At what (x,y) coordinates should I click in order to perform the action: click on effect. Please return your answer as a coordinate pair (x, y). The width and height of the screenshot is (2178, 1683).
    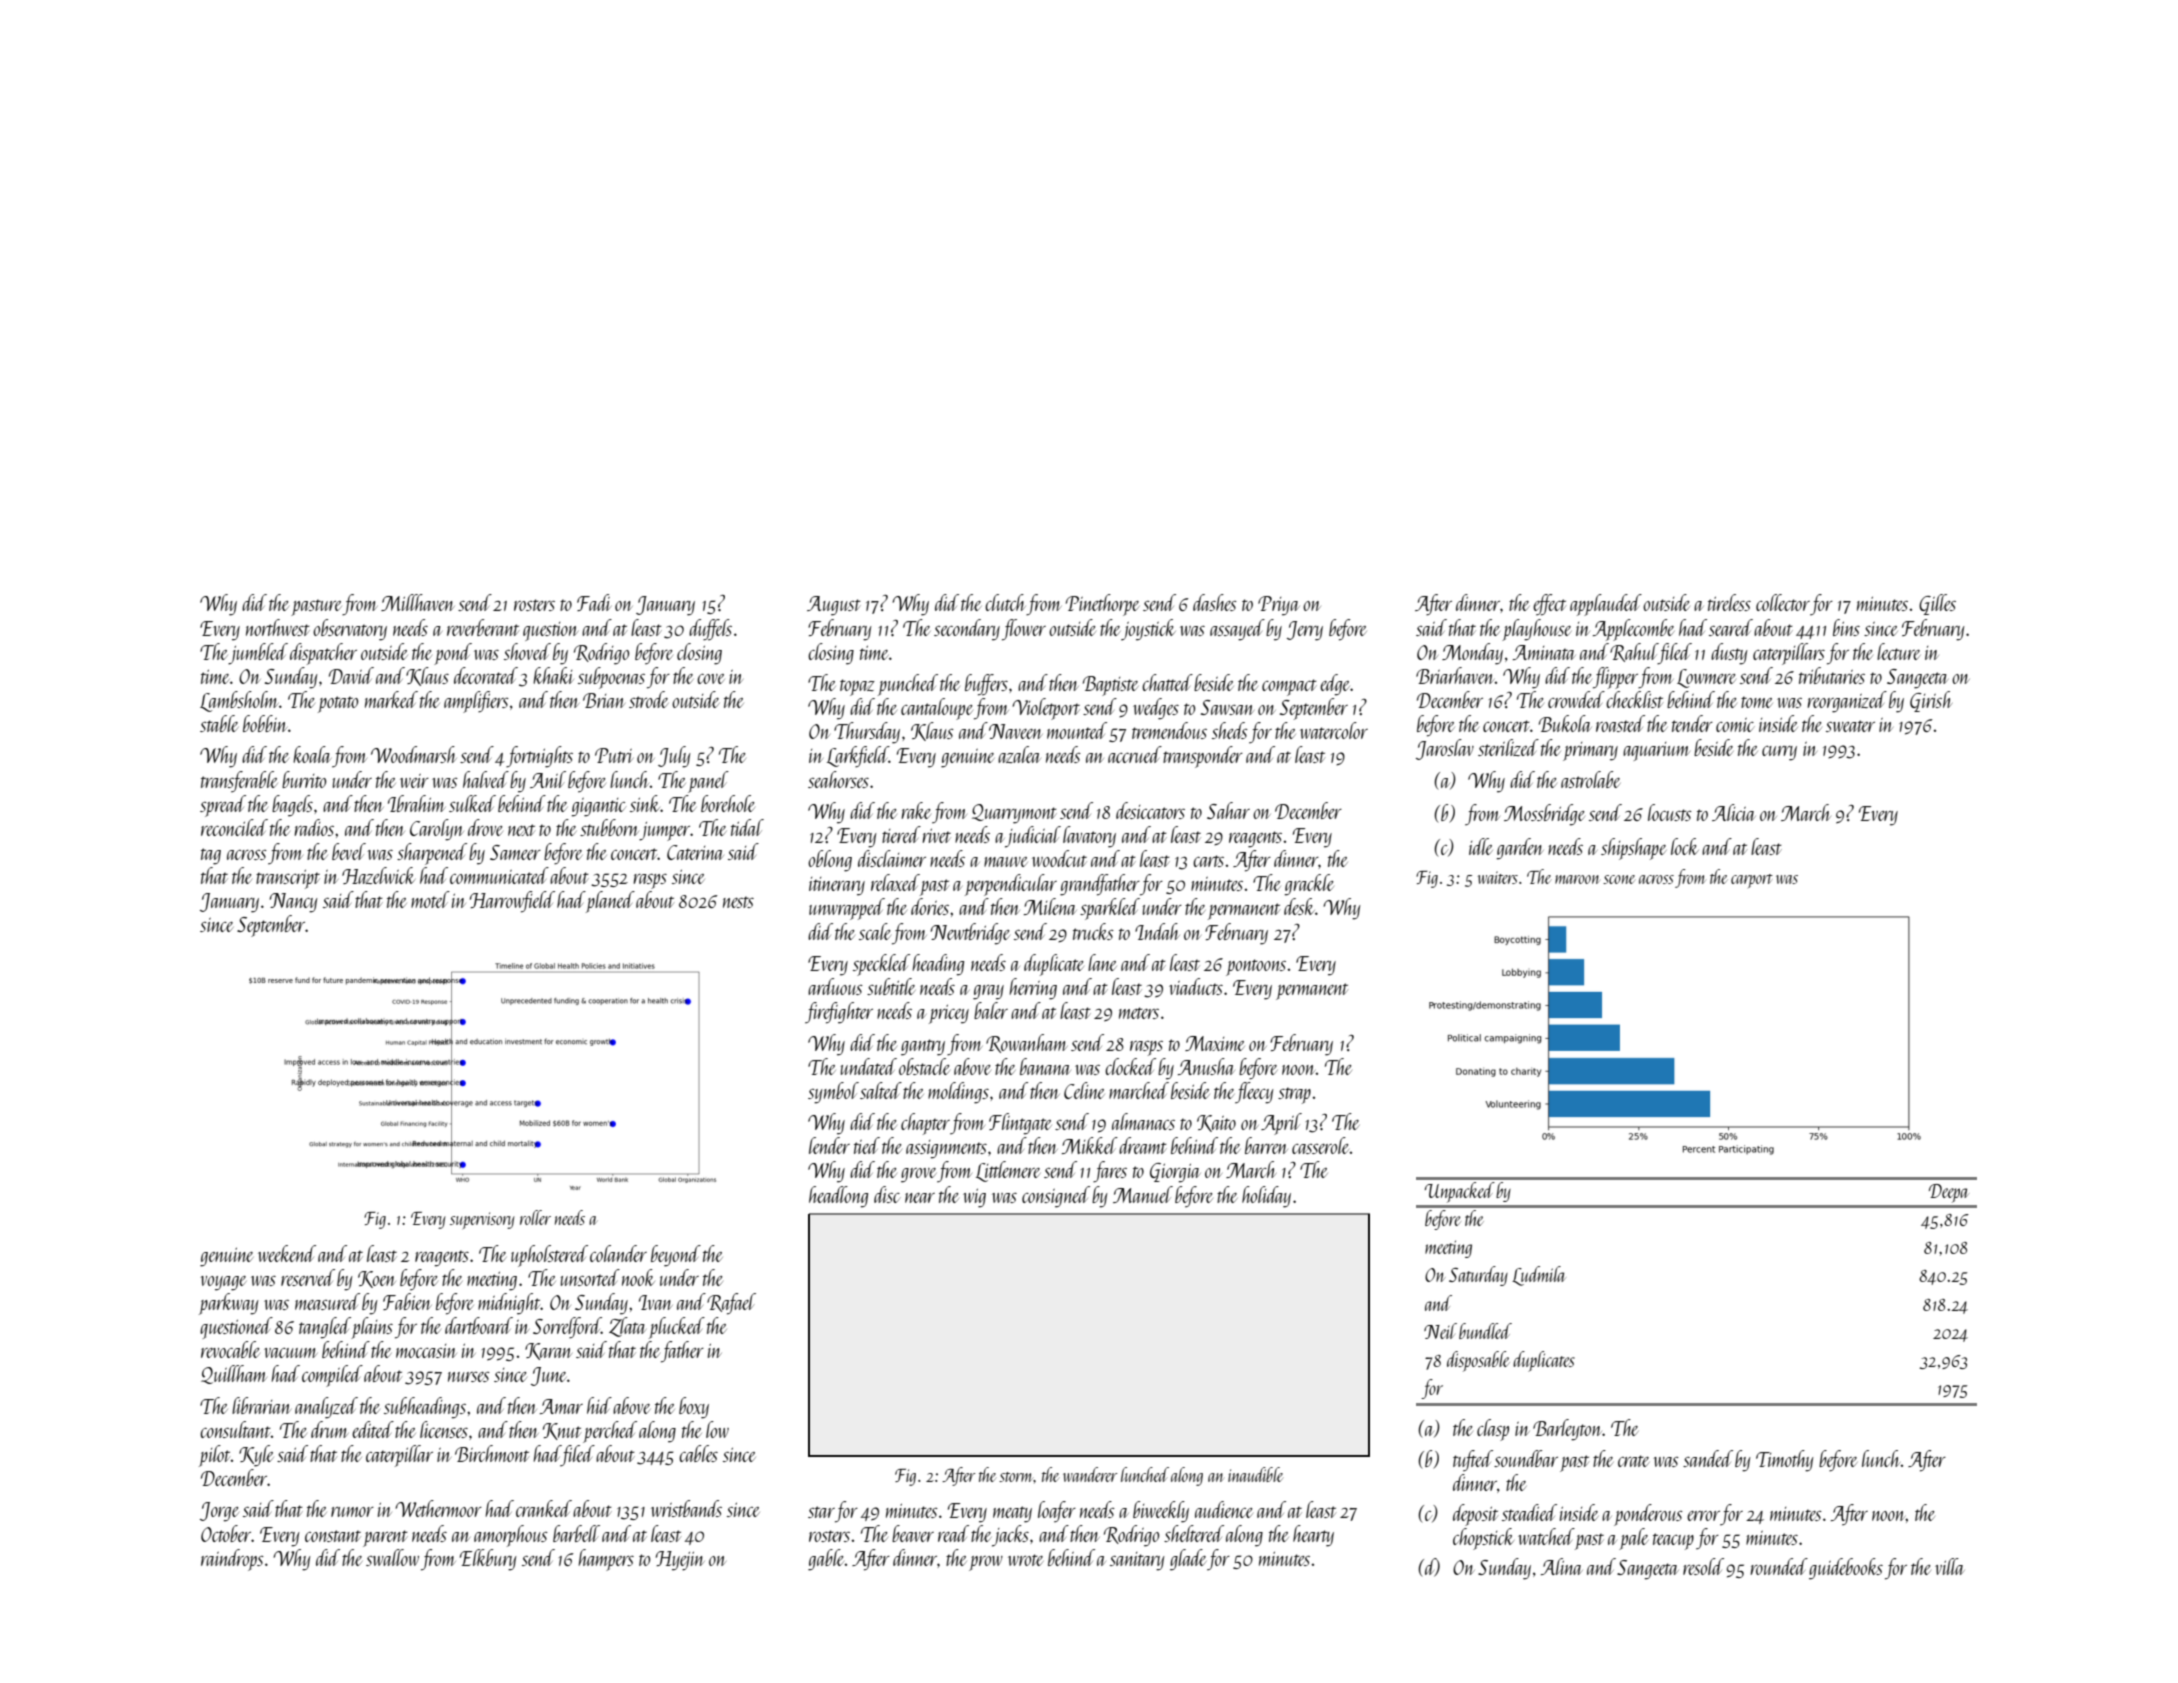
    Looking at the image, I should click on (1549, 605).
